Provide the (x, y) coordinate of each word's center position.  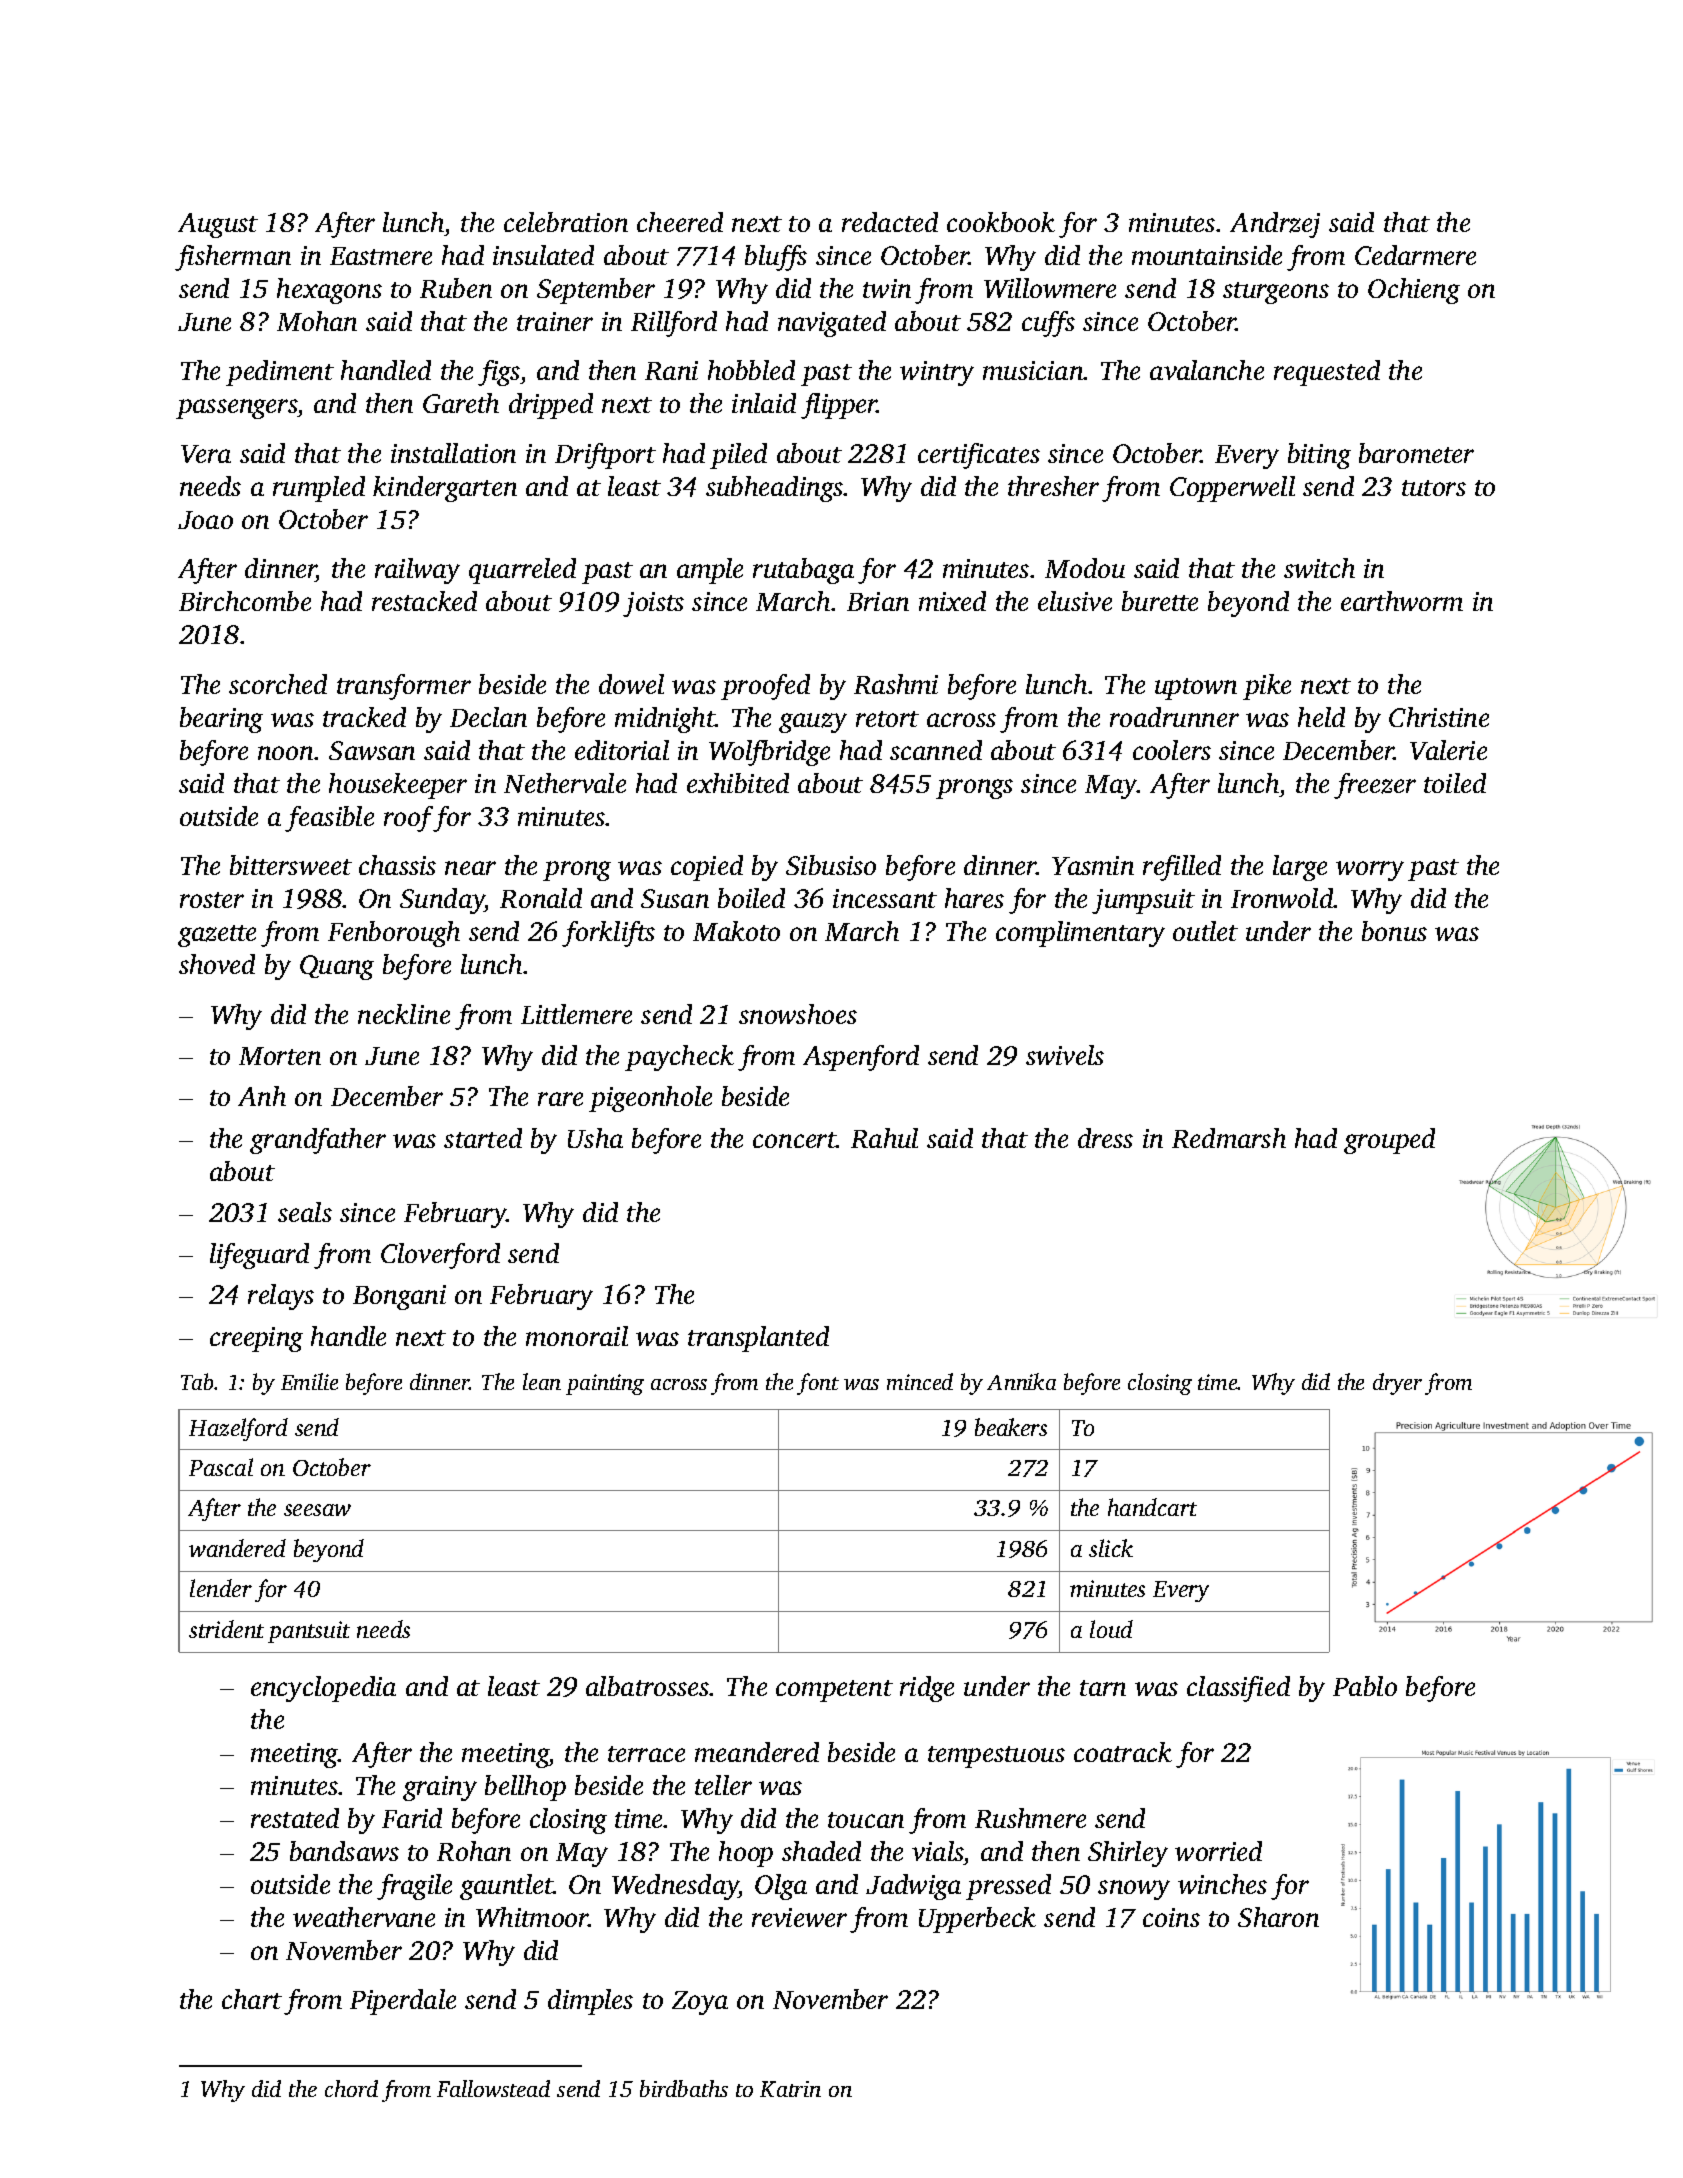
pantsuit (309, 1632)
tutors (1434, 488)
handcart (1152, 1507)
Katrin (790, 2089)
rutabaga (803, 571)
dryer (1397, 1384)
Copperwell (1232, 489)
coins (1171, 1917)
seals (305, 1212)
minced (920, 1381)
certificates (979, 456)
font (818, 1384)
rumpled (319, 489)
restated (295, 1818)
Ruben (456, 288)
